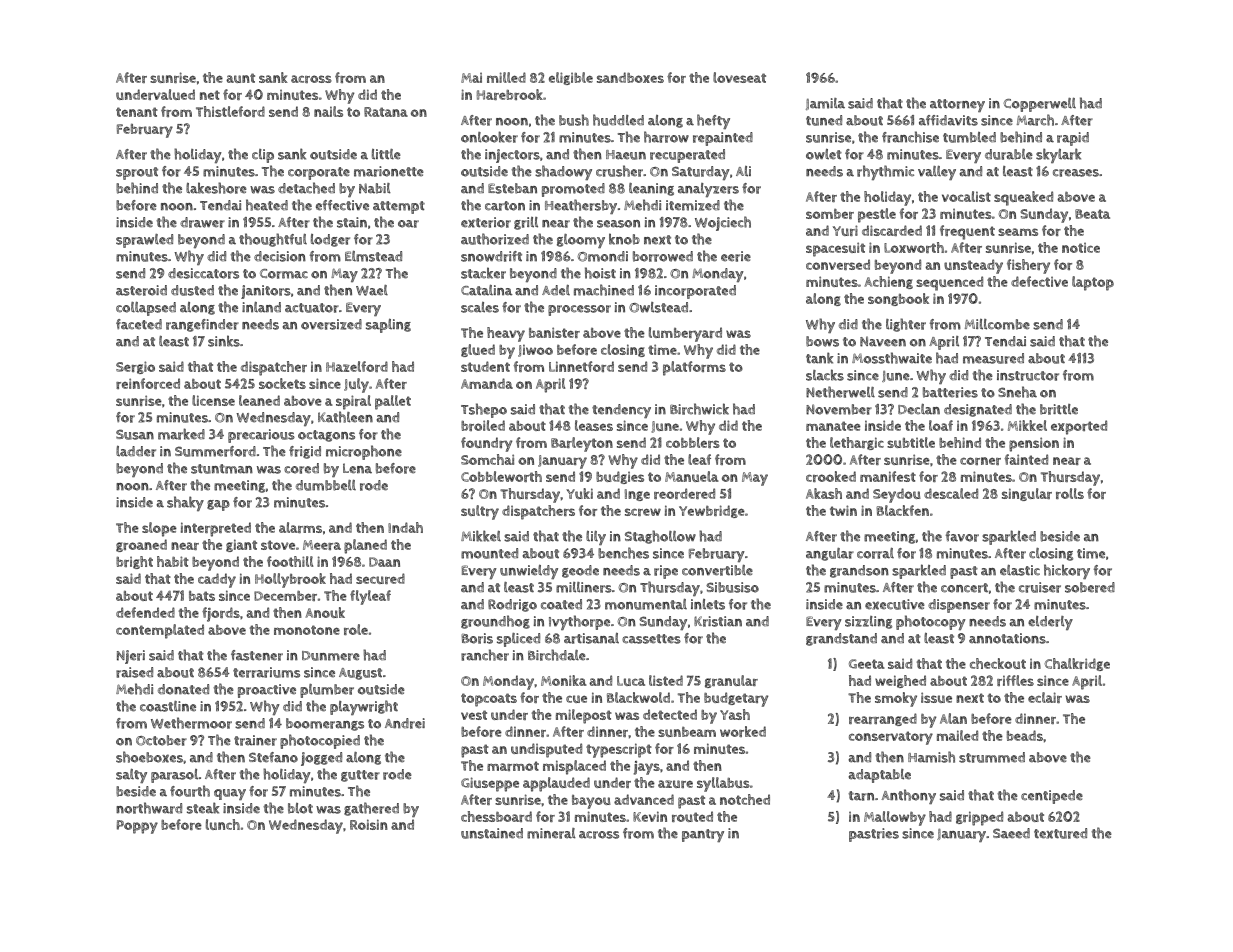  Describe the element at coordinates (372, 290) in the screenshot. I see `Wael` at that location.
